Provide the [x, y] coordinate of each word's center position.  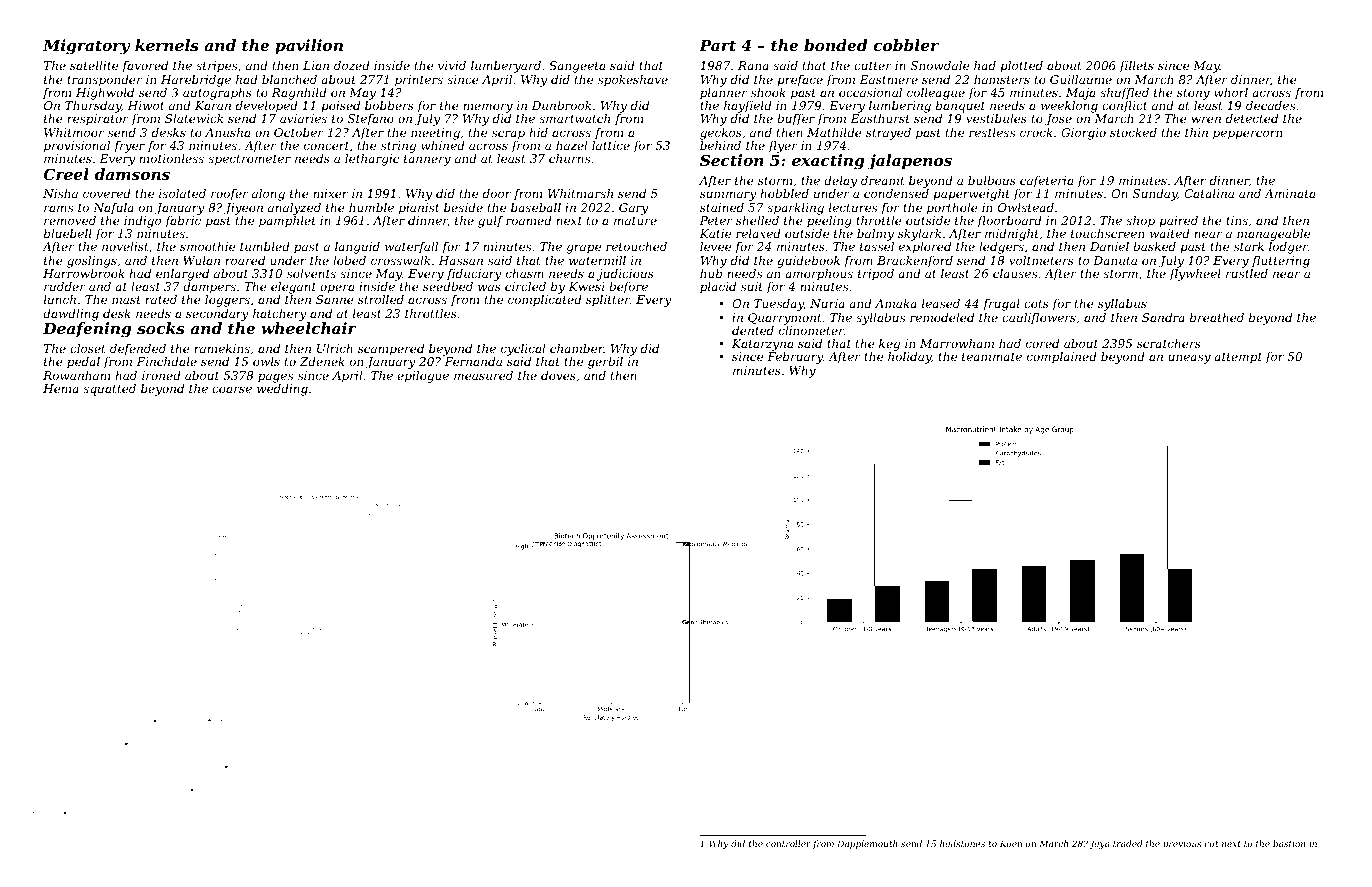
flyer [783, 147]
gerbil [605, 363]
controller [788, 843]
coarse [232, 389]
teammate [992, 357]
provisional [77, 147]
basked [1154, 246]
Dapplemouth [867, 844]
